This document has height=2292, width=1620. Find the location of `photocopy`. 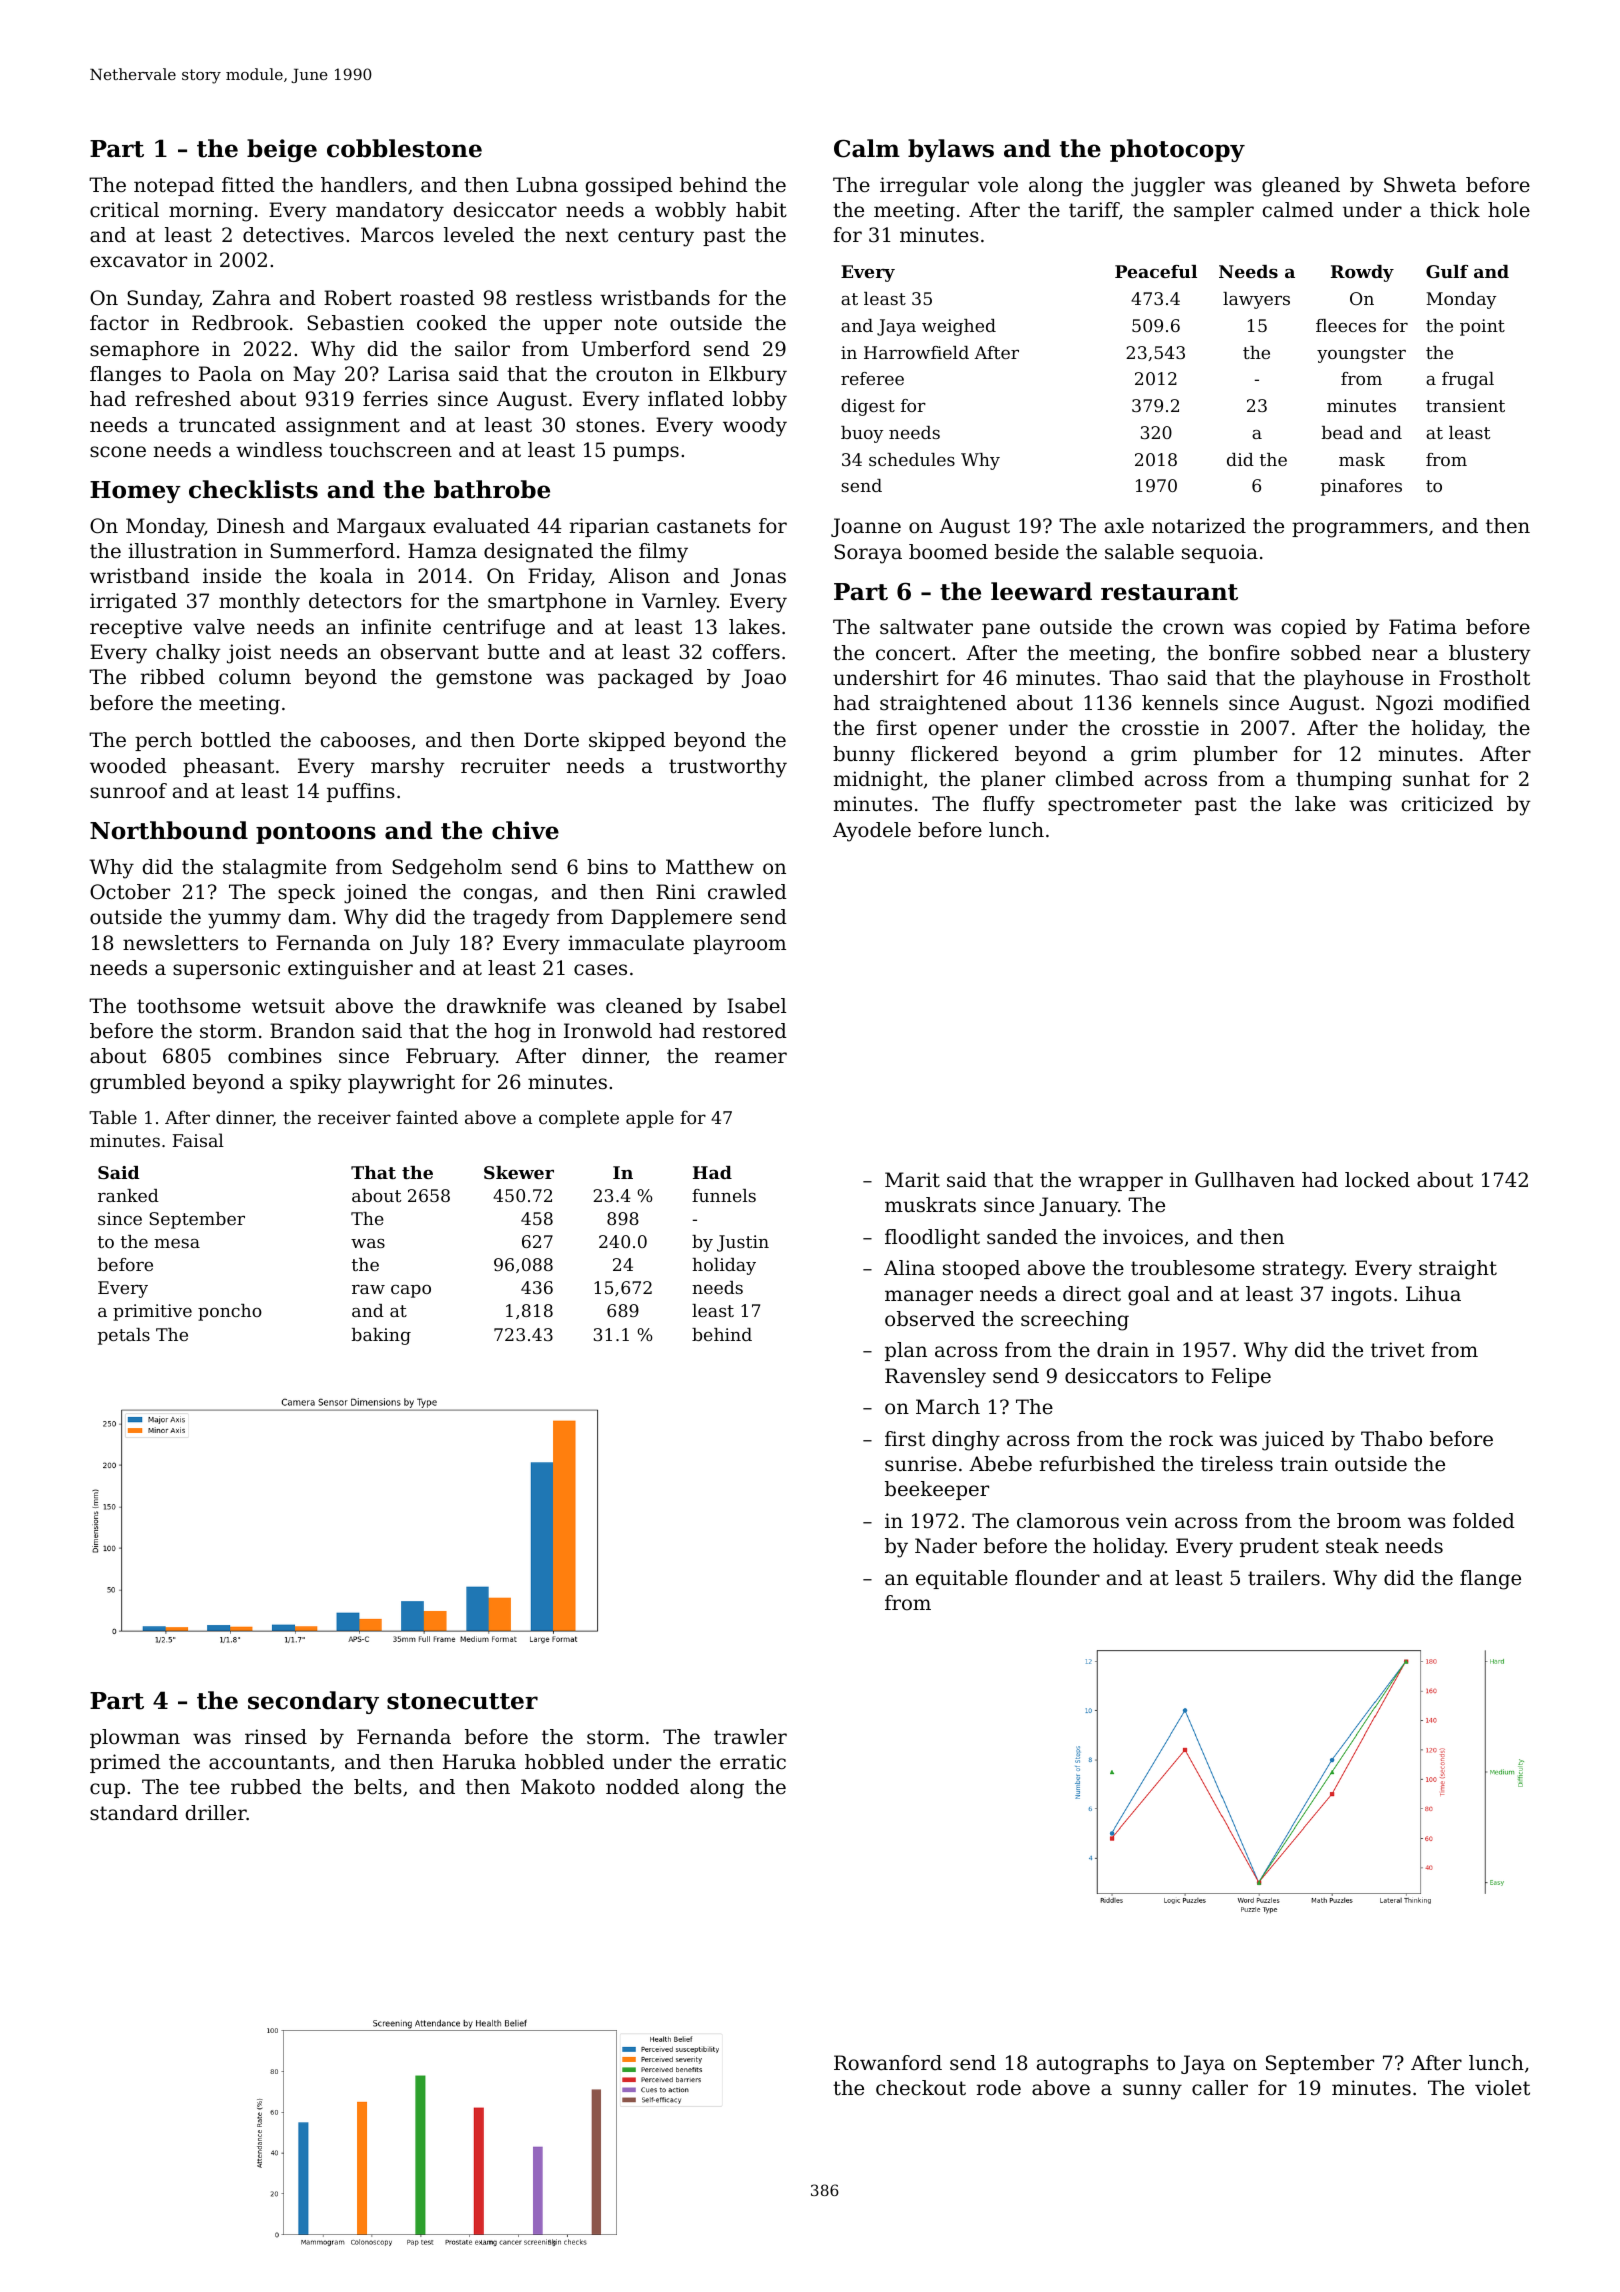

photocopy is located at coordinates (1177, 150).
